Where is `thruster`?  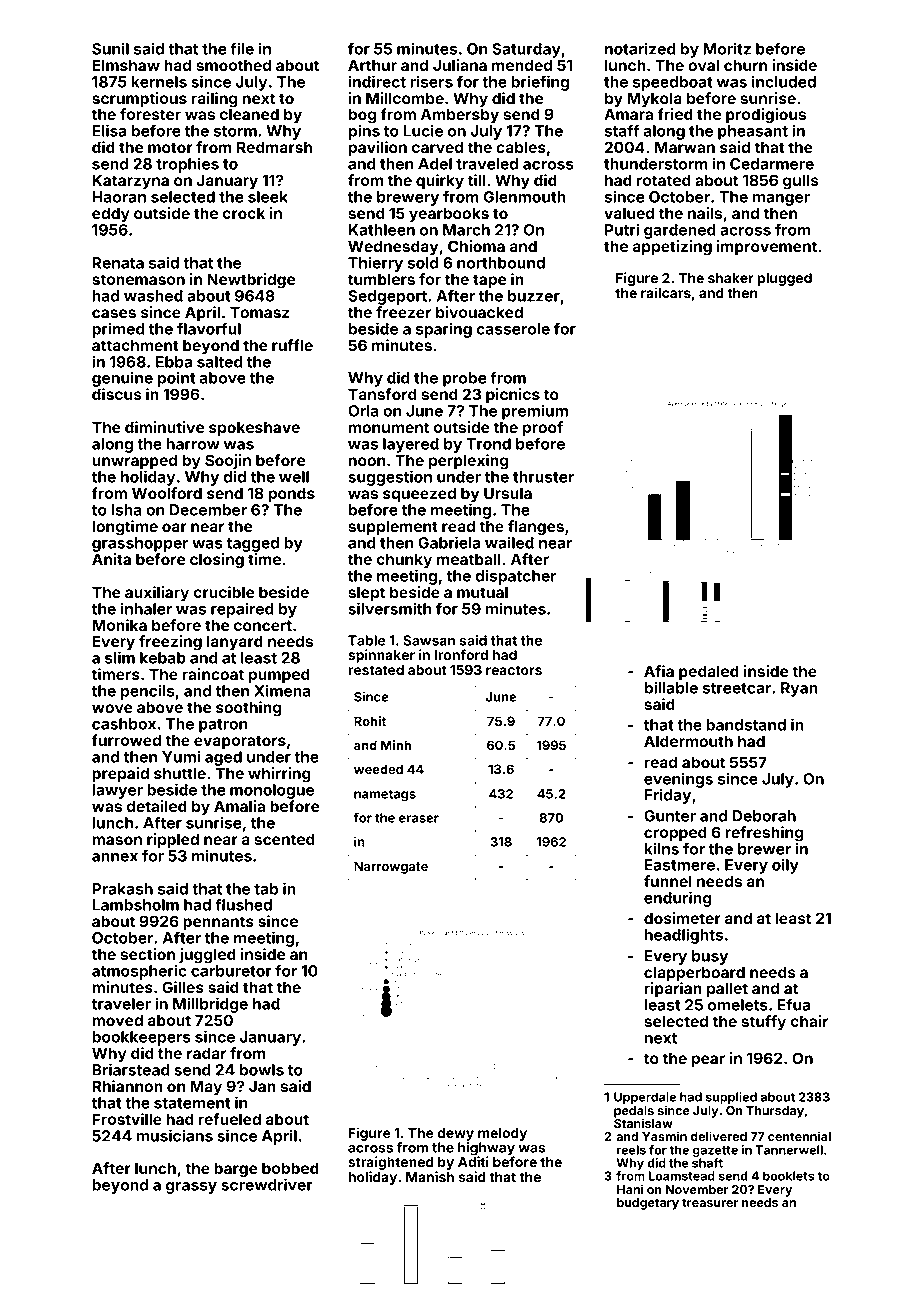
thruster is located at coordinates (543, 477).
